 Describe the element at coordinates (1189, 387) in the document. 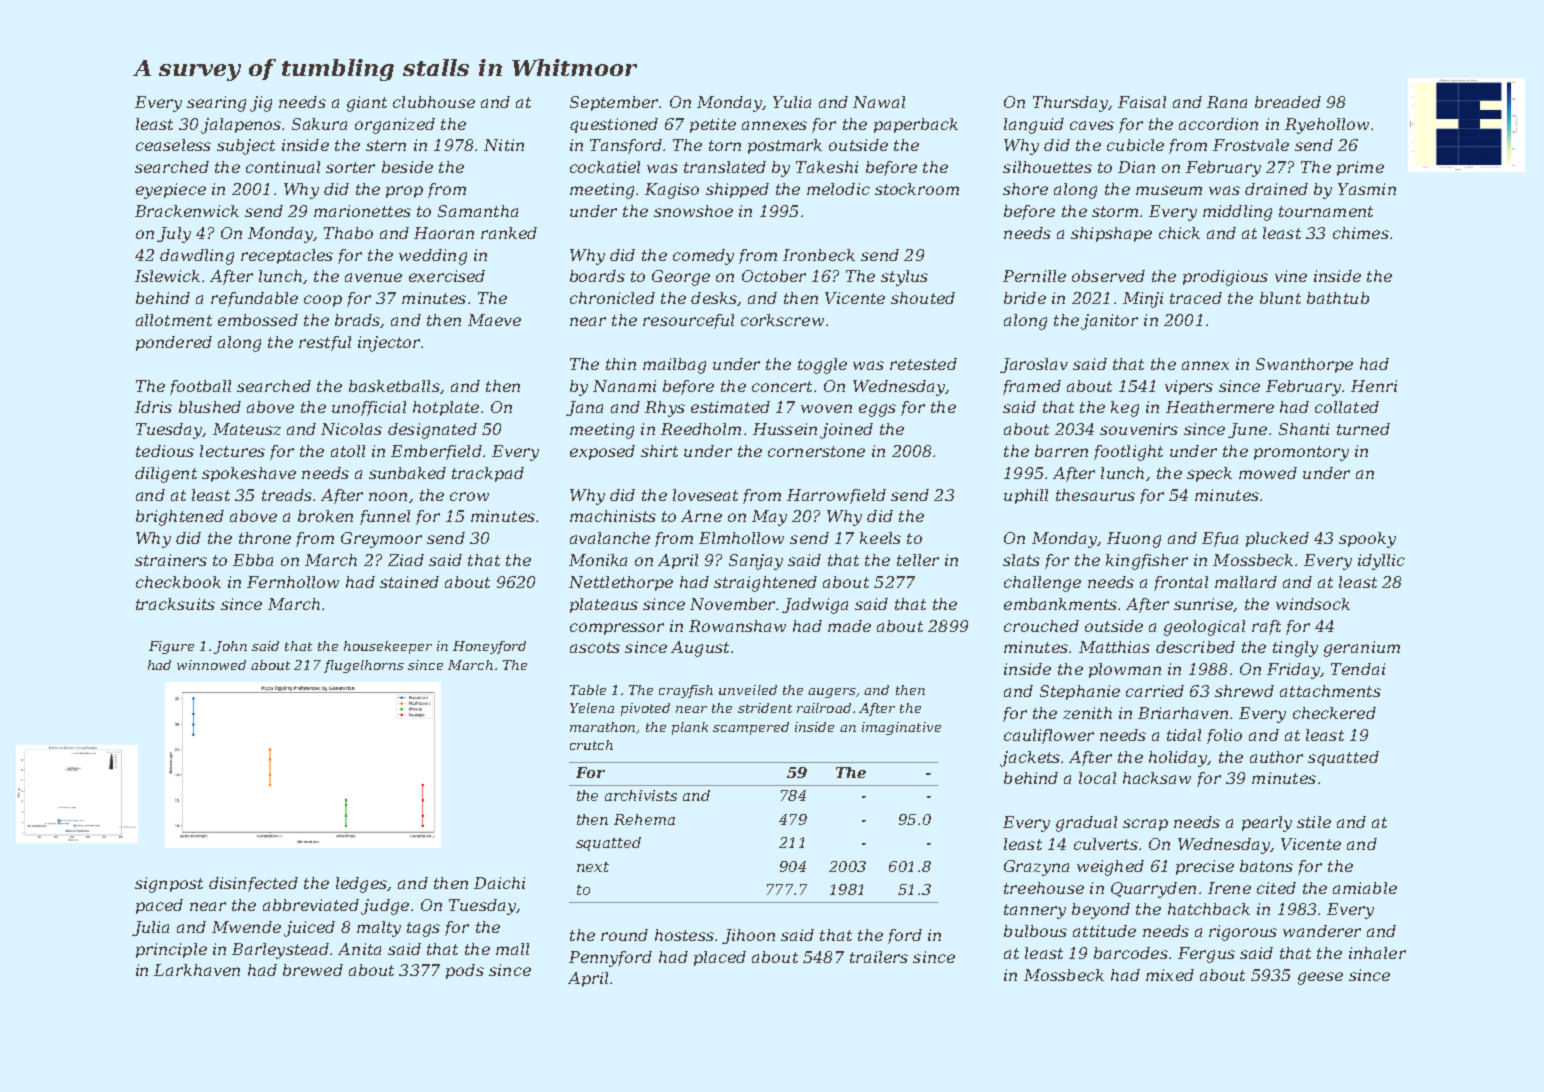

I see `vipers` at that location.
